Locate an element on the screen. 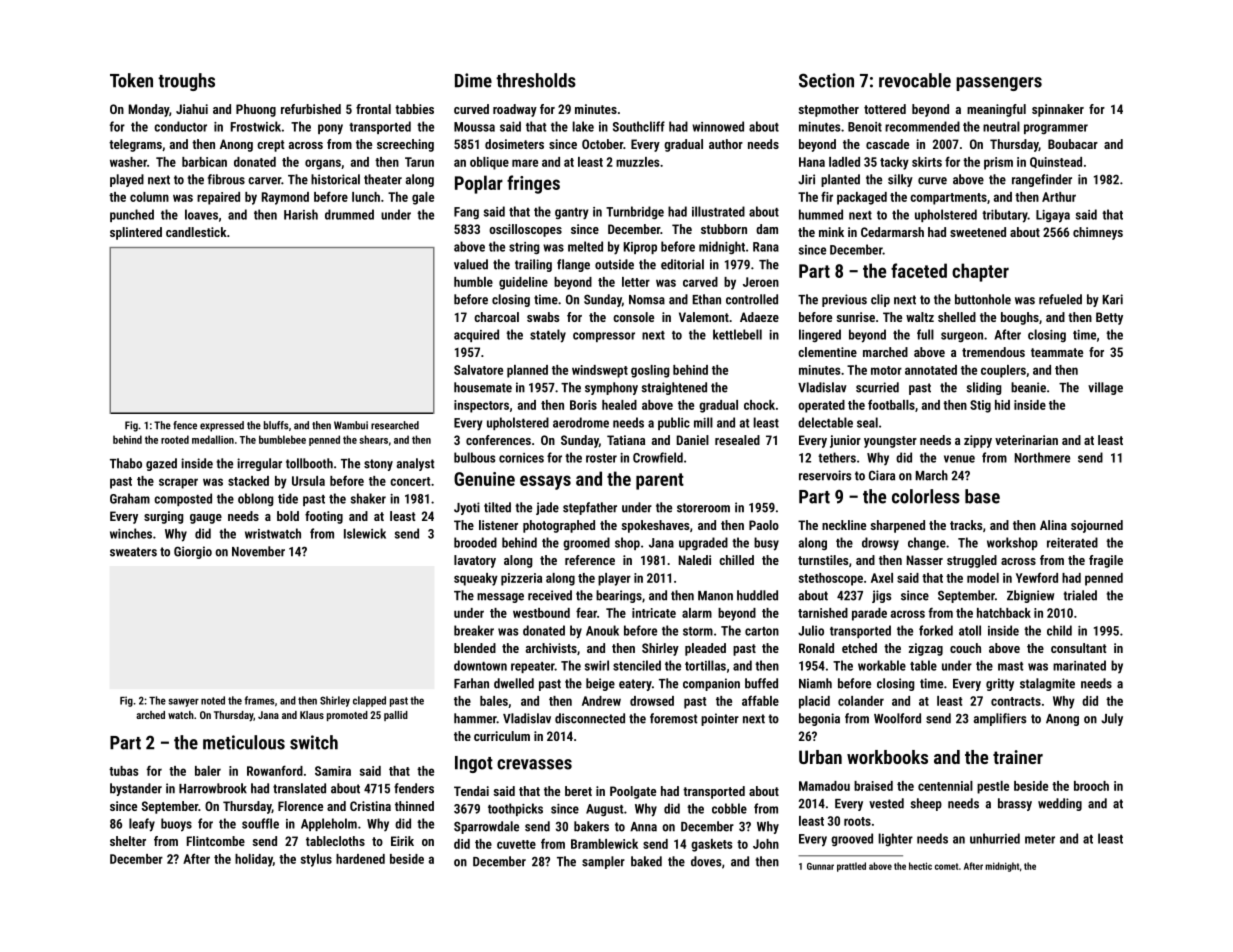 Image resolution: width=1233 pixels, height=952 pixels. thresholds is located at coordinates (536, 80).
